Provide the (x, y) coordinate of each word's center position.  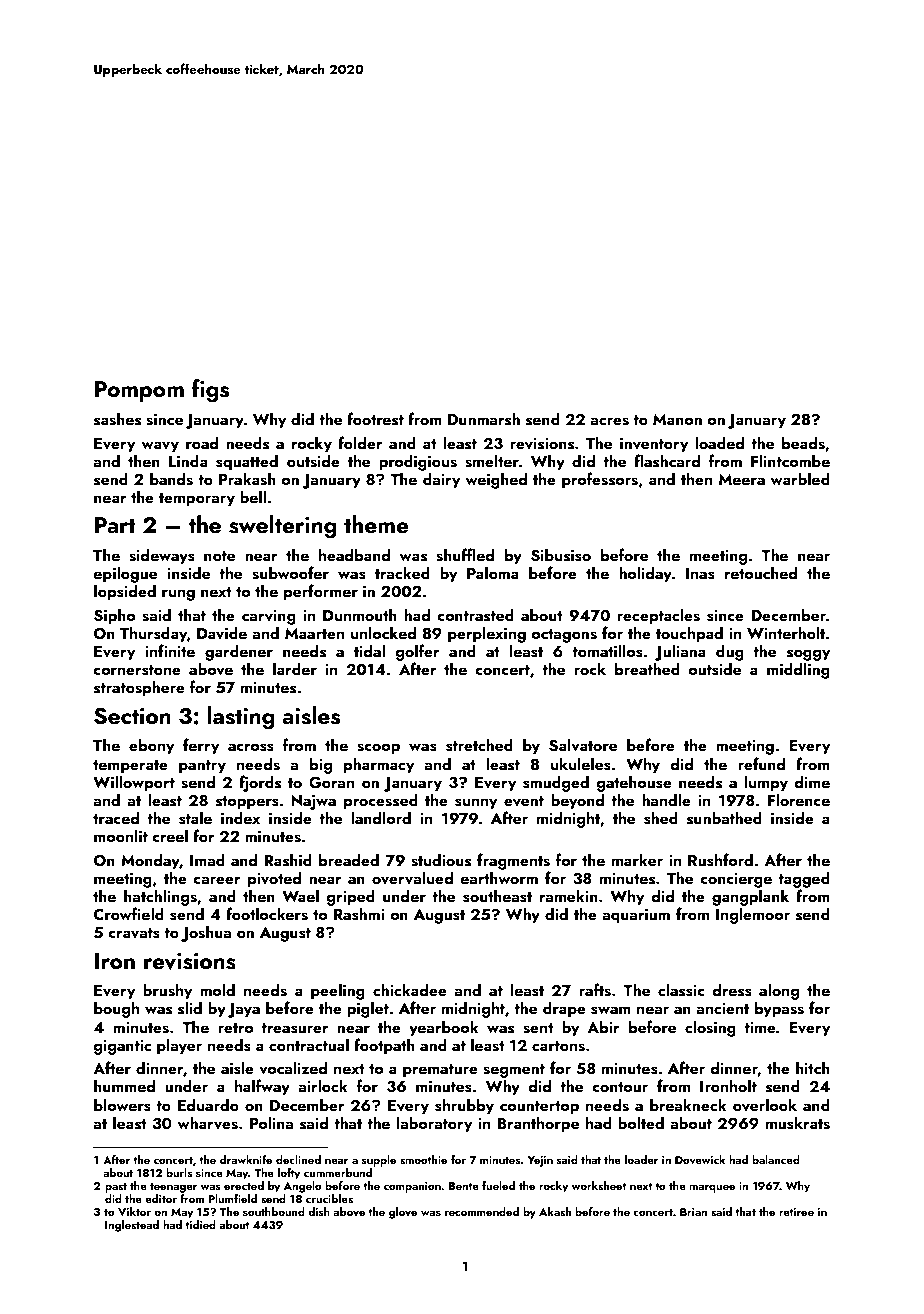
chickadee (410, 989)
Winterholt (786, 632)
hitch (813, 1067)
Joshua (206, 933)
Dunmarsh (484, 419)
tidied (200, 1224)
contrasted (475, 615)
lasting (241, 718)
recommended (482, 1211)
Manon (677, 419)
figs (210, 391)
